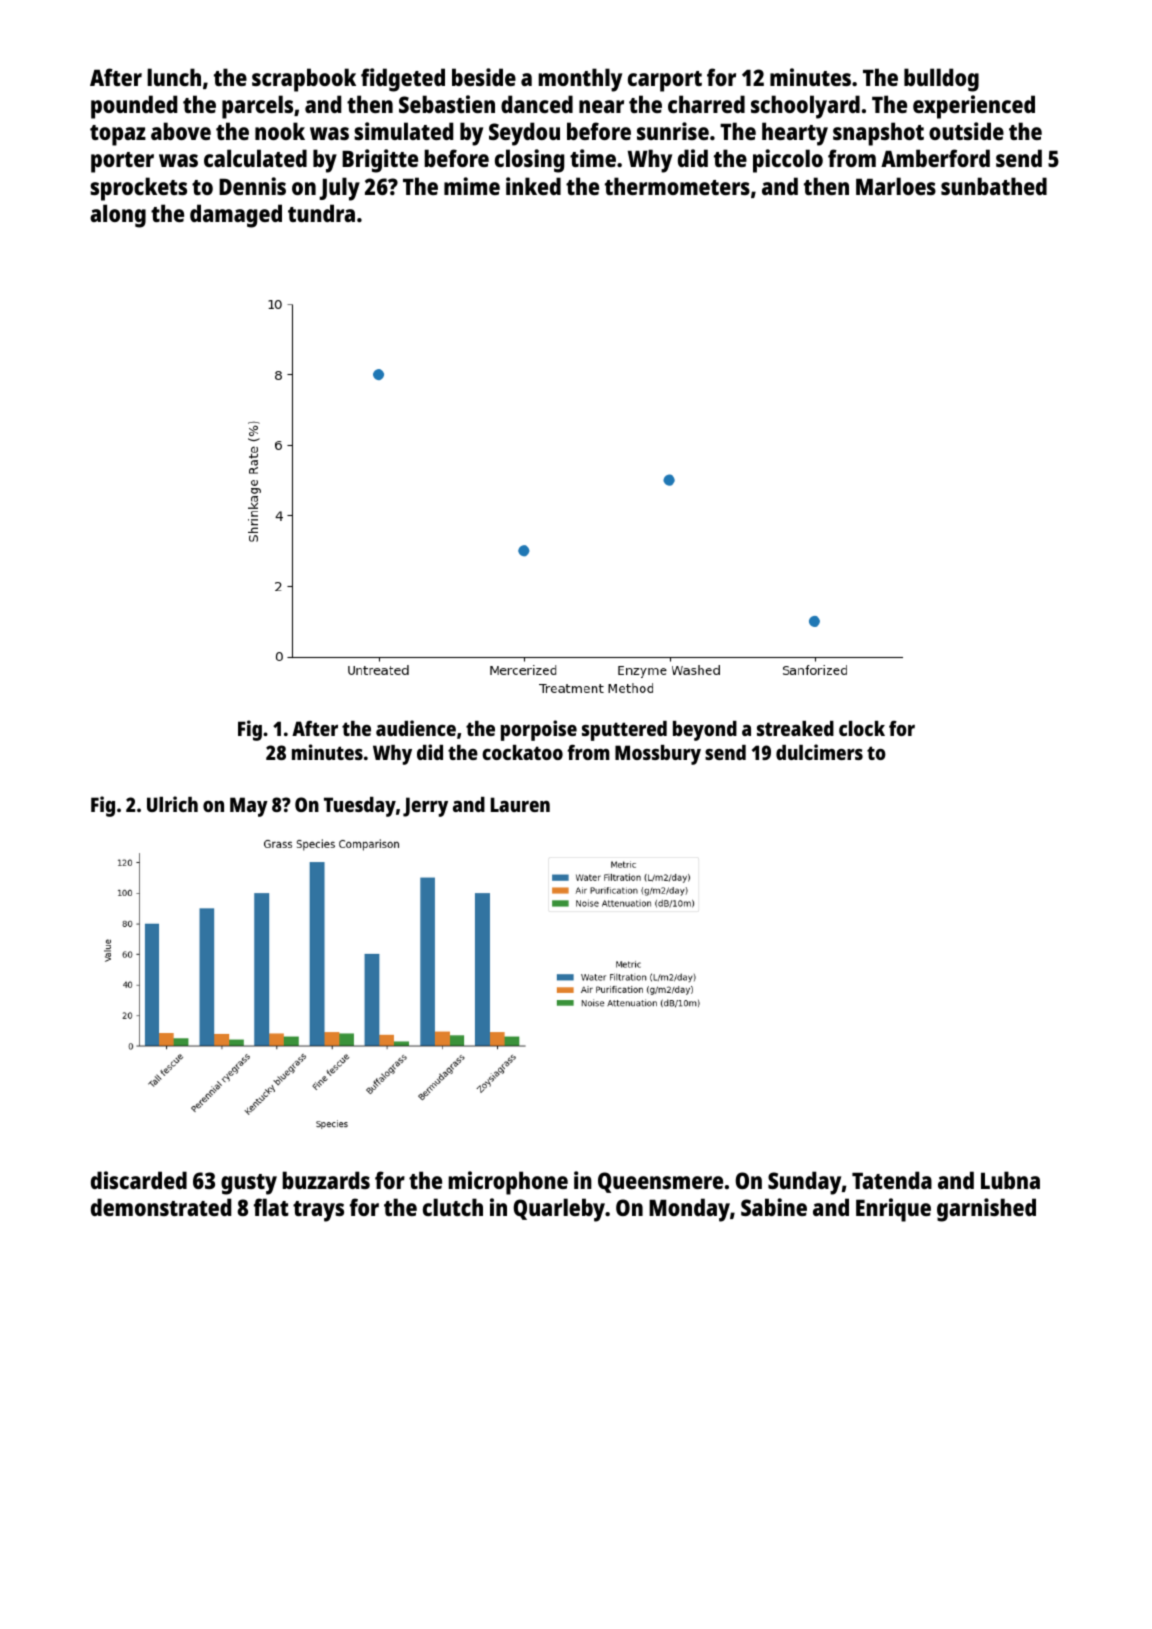 The image size is (1152, 1629). Describe the element at coordinates (139, 1180) in the page. I see `discarded` at that location.
